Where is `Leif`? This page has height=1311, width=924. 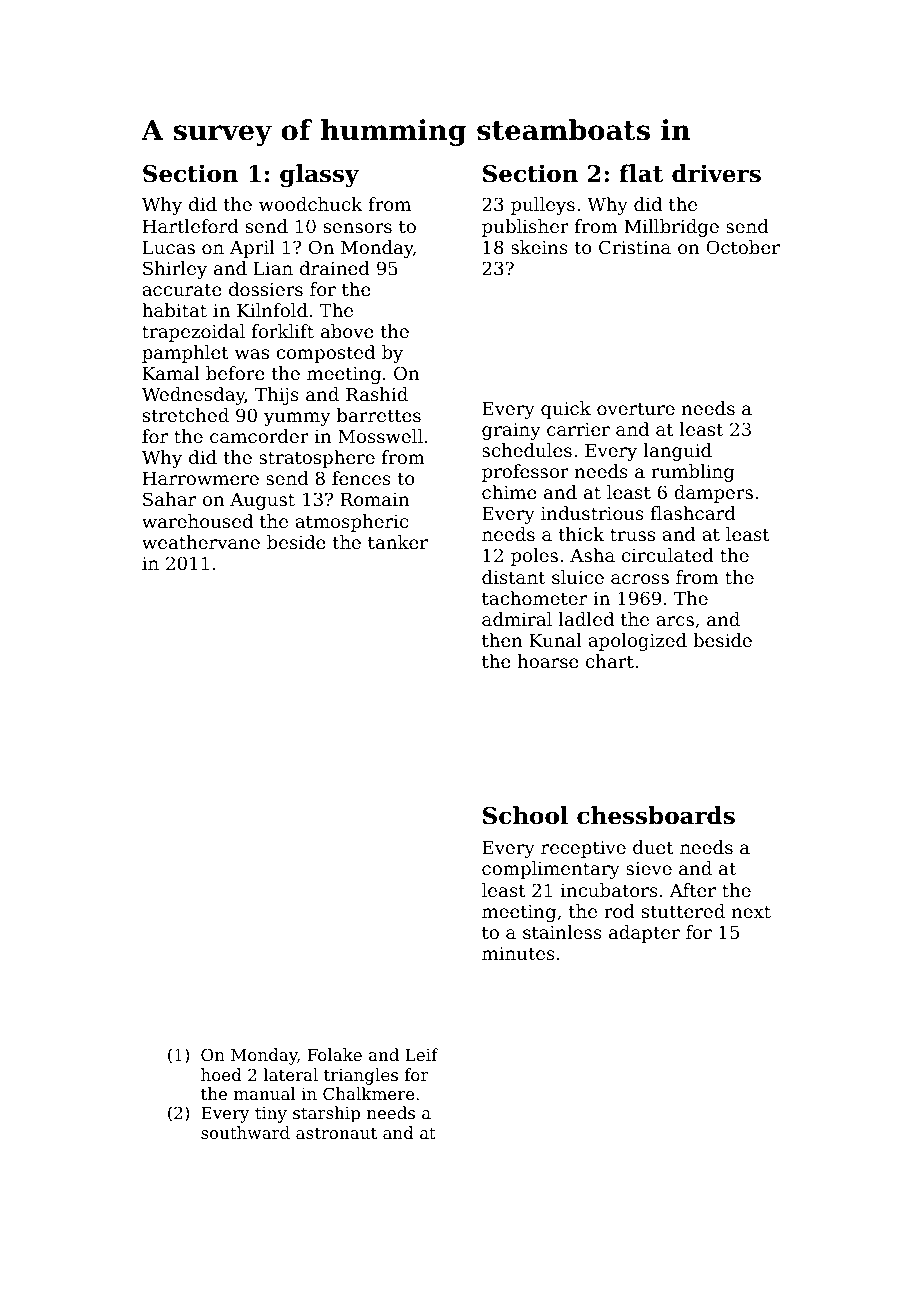
Leif is located at coordinates (421, 1054).
